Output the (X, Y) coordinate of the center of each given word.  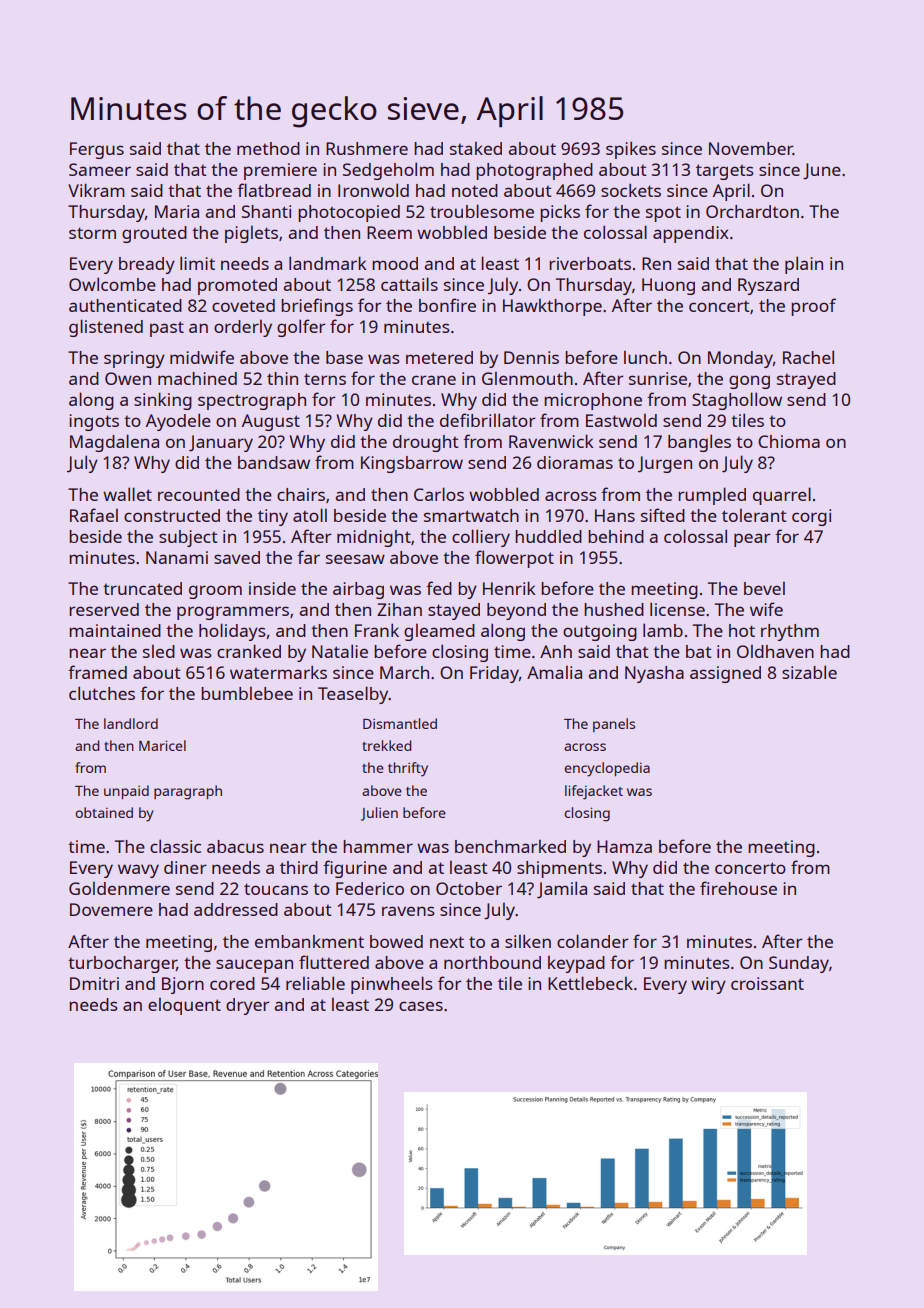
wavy (138, 871)
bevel (764, 588)
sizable (809, 672)
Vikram (96, 190)
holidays (232, 632)
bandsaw (274, 462)
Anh (556, 651)
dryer (248, 1006)
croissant (767, 983)
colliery (481, 538)
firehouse (738, 888)
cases (421, 1006)
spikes (631, 150)
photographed (534, 171)
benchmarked (510, 846)
